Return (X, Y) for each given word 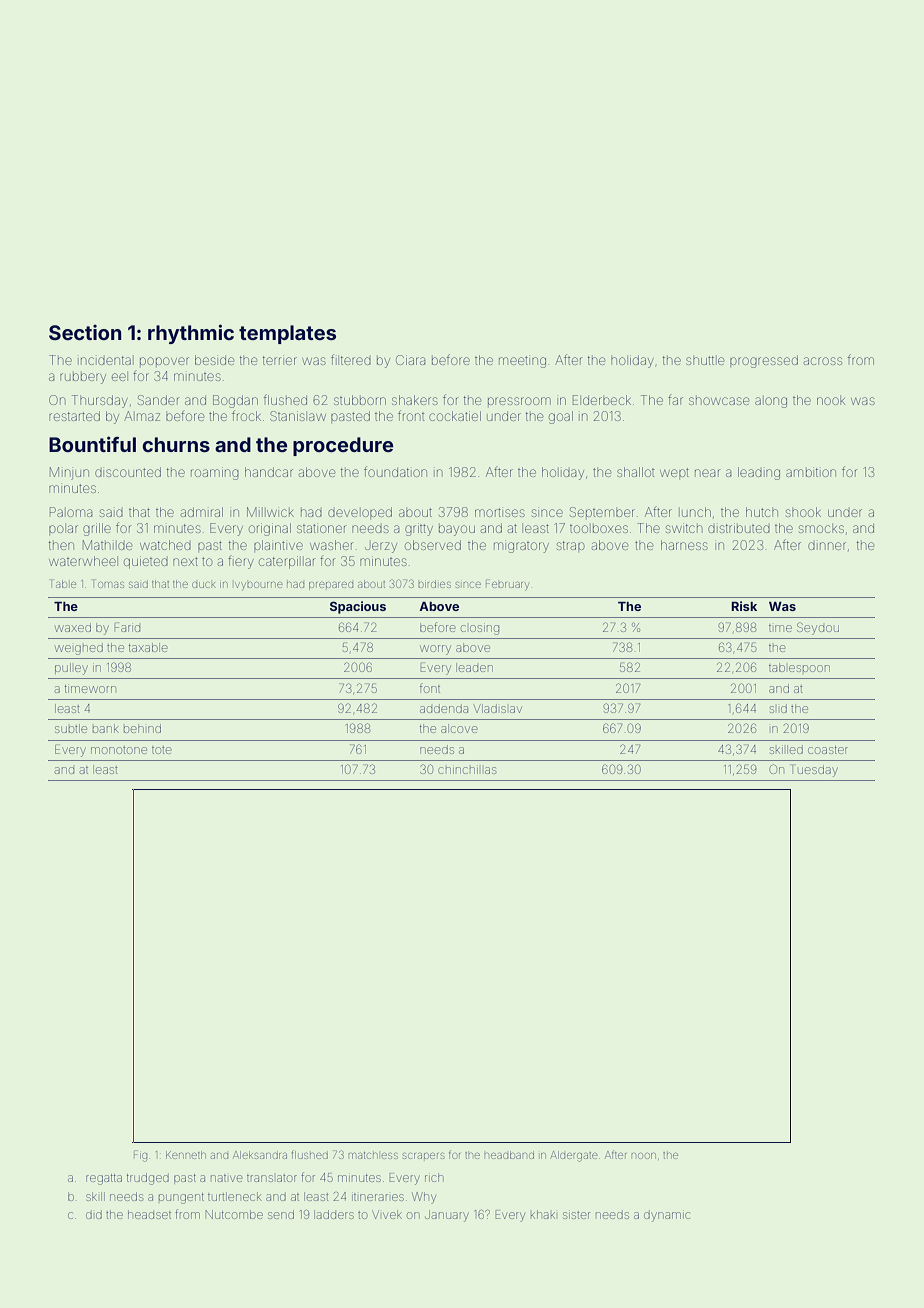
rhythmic (191, 334)
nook (831, 401)
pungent (181, 1198)
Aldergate (574, 1156)
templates (287, 334)
